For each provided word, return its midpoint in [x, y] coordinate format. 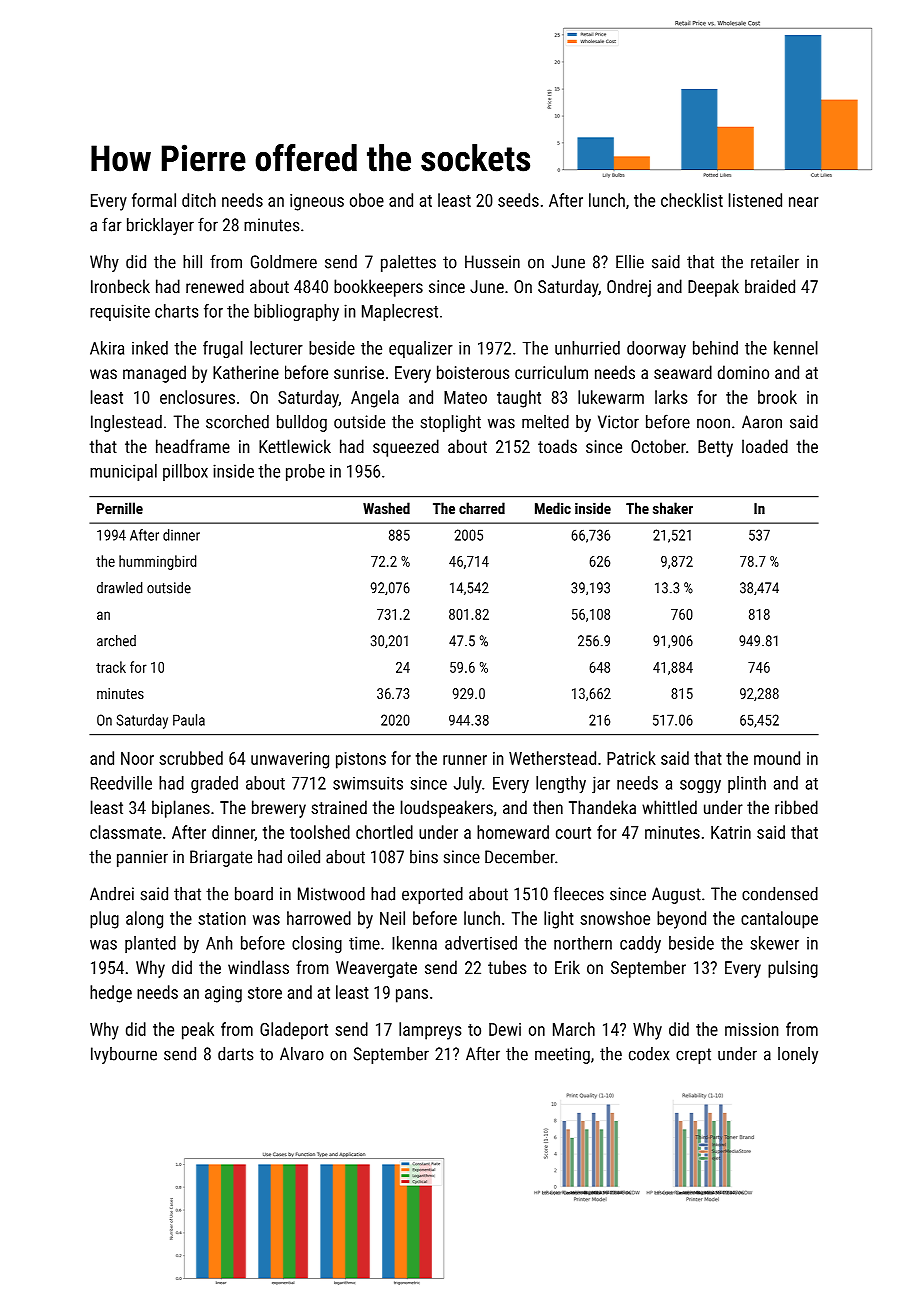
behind [715, 348]
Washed [386, 508]
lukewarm [611, 397]
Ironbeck [120, 286]
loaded [765, 446]
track [111, 667]
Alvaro [302, 1054]
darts [235, 1054]
